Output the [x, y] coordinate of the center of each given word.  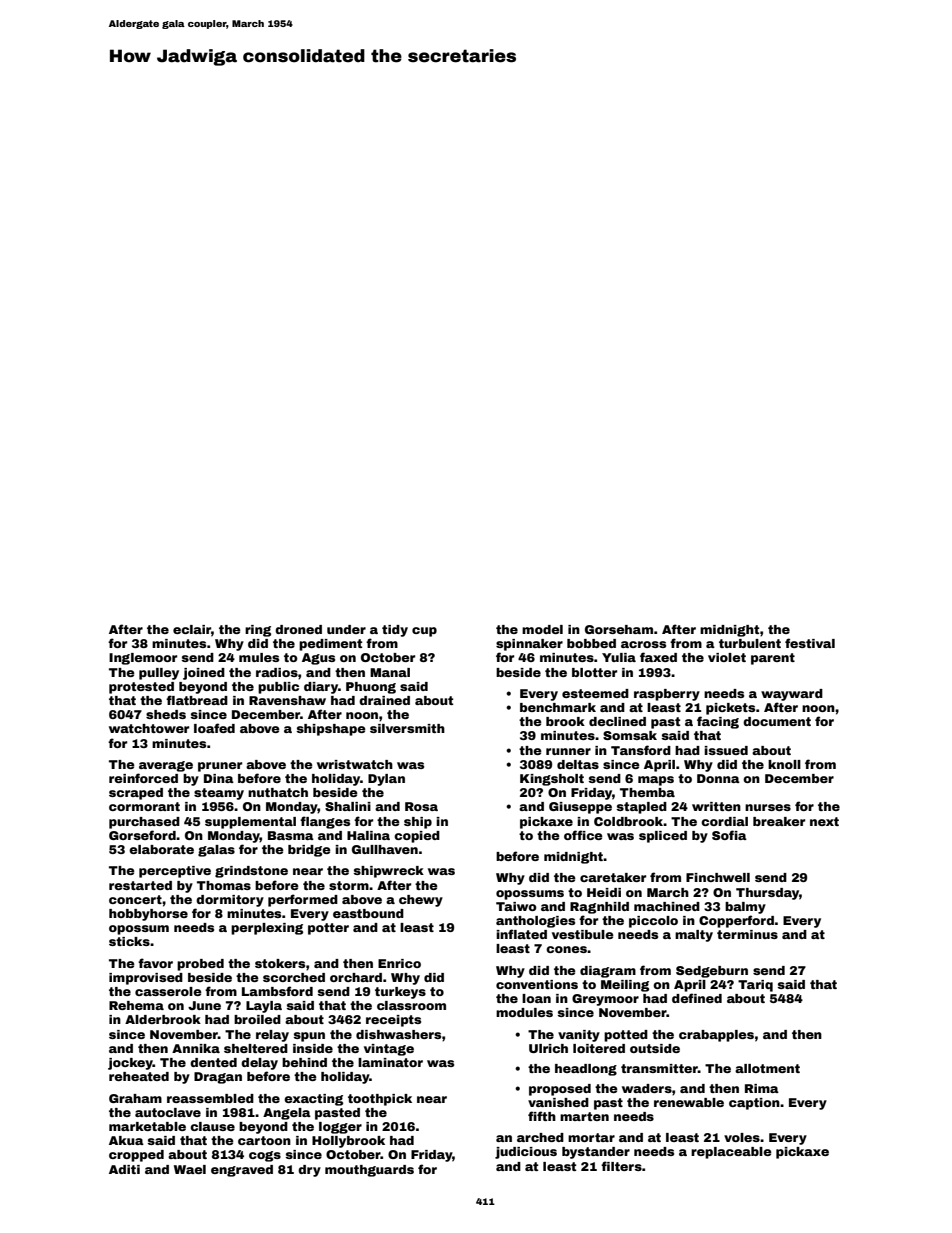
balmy [745, 908]
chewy [421, 901]
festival [810, 643]
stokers [280, 963]
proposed [560, 1090]
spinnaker [529, 645]
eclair [192, 629]
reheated [139, 1076]
